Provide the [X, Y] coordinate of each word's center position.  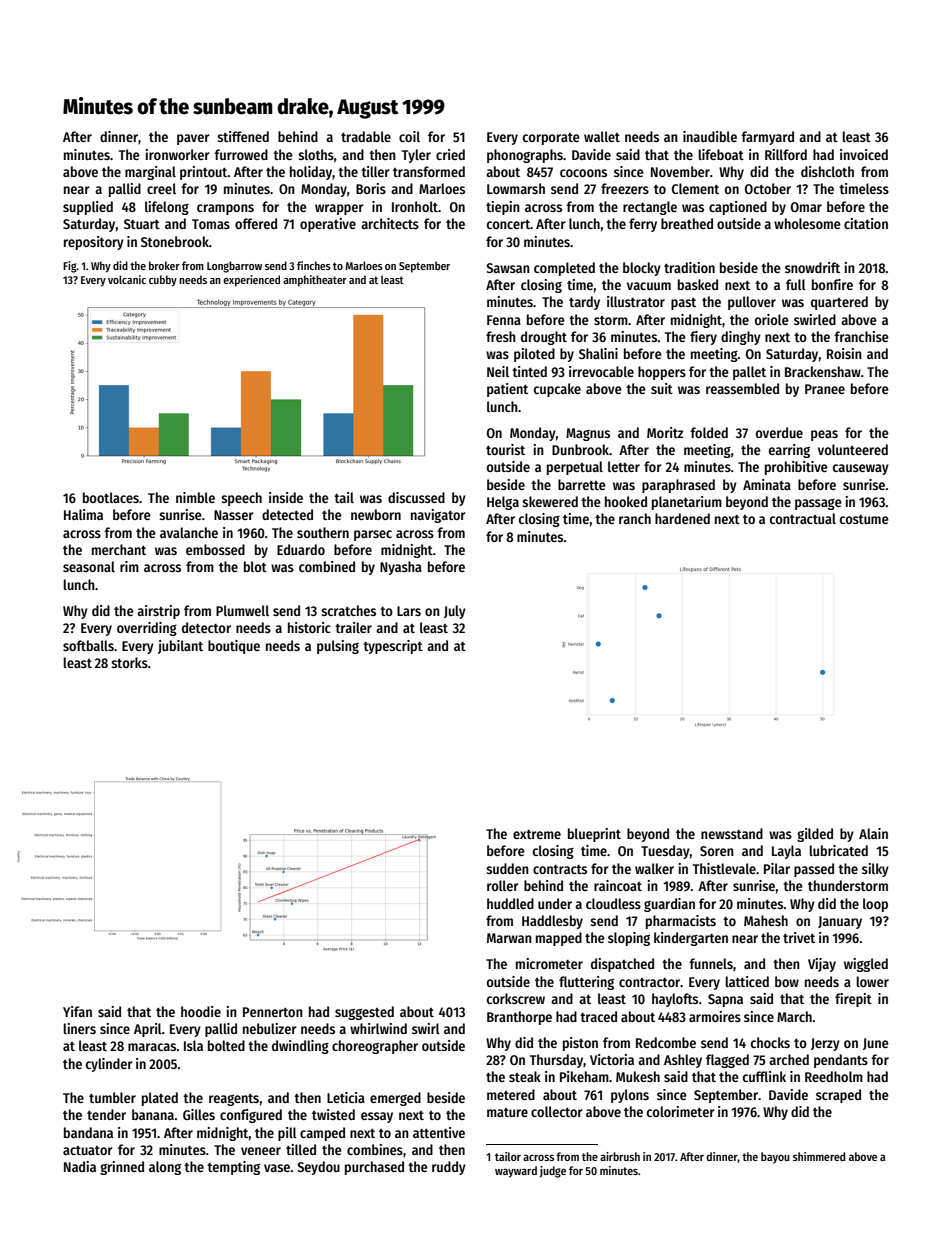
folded [709, 432]
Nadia [80, 1166]
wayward [516, 1172]
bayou [775, 1158]
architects [390, 223]
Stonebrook [175, 241]
